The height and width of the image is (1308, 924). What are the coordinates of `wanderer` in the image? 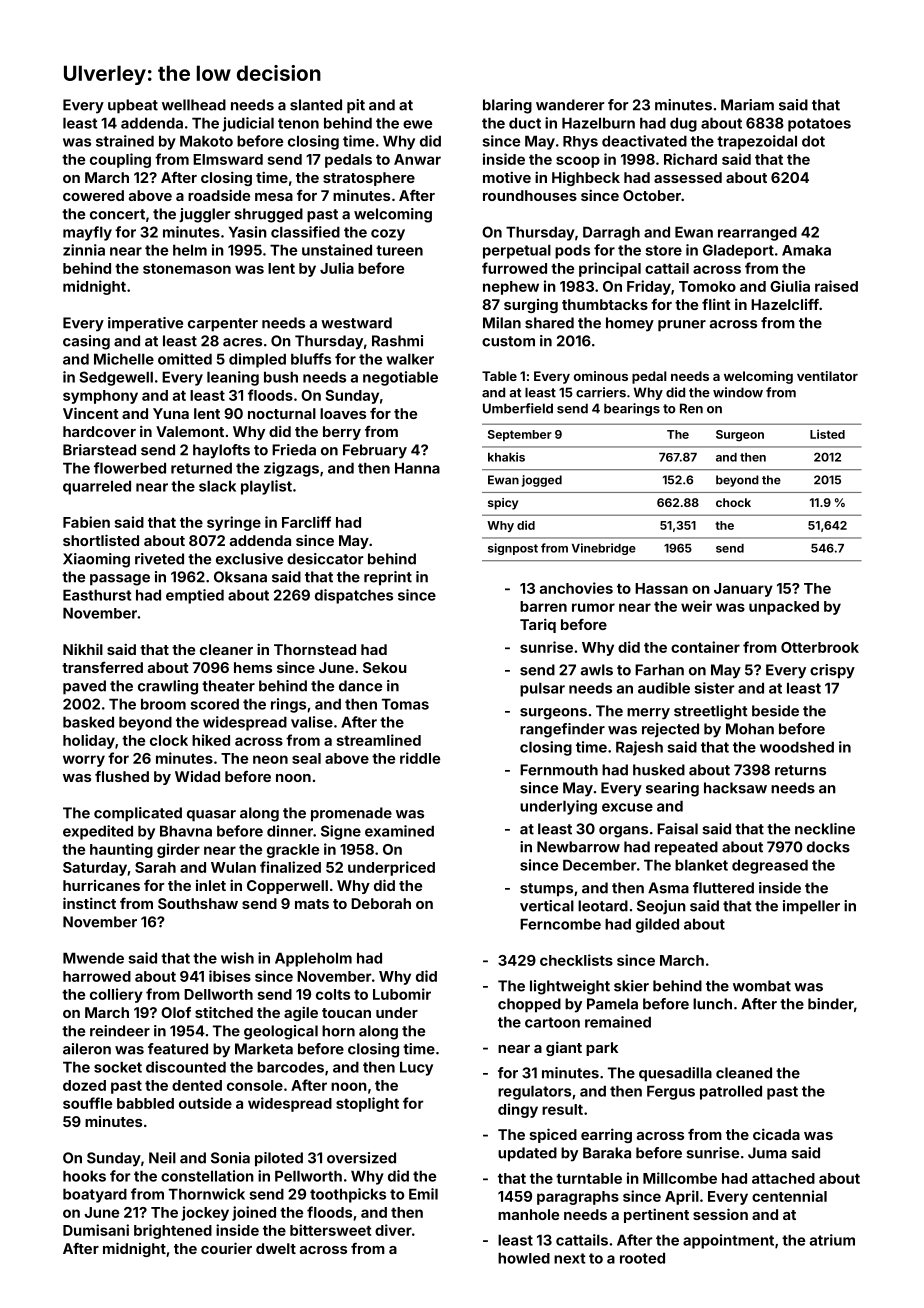 It's located at (570, 105).
